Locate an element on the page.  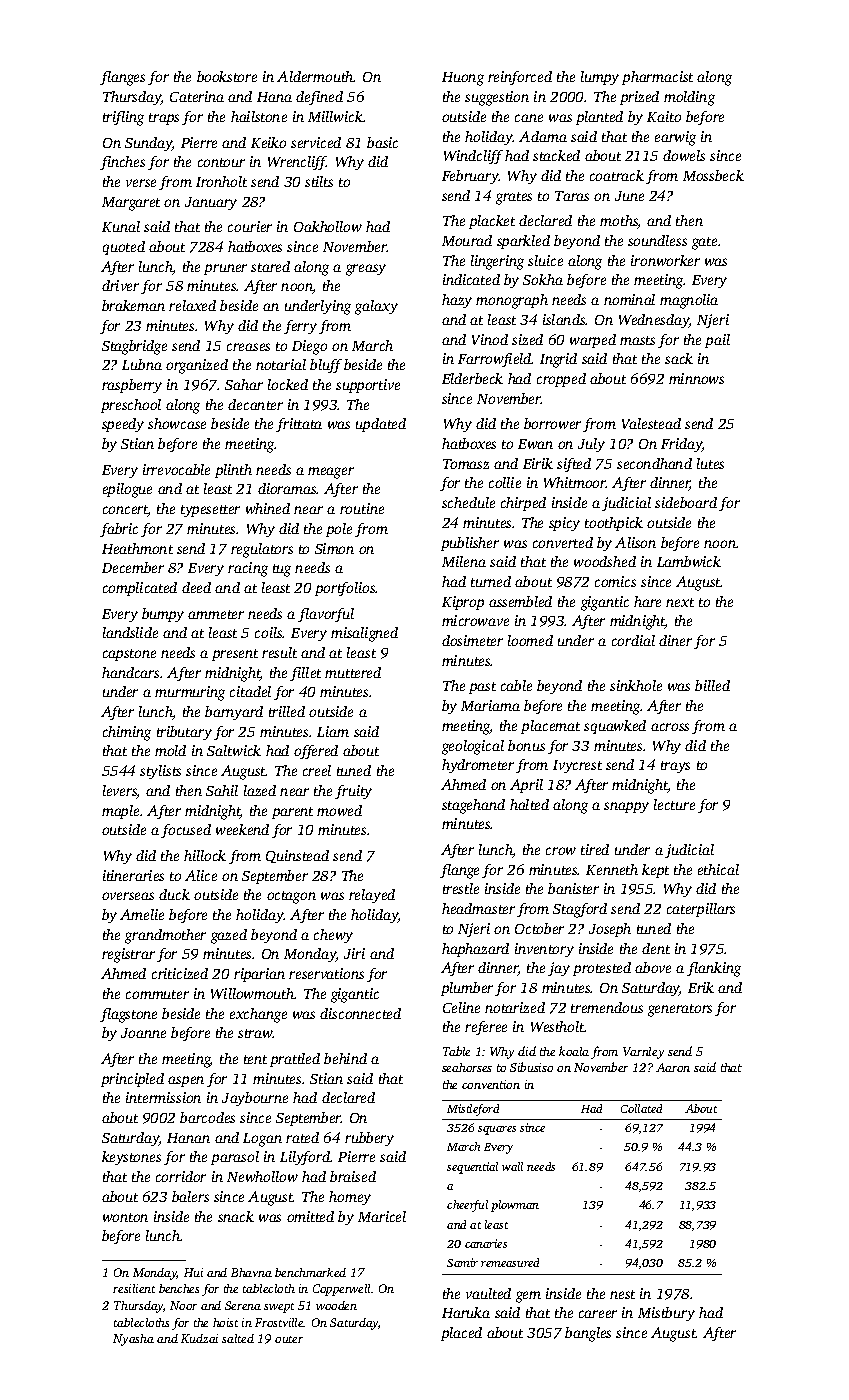
stilts is located at coordinates (319, 181).
